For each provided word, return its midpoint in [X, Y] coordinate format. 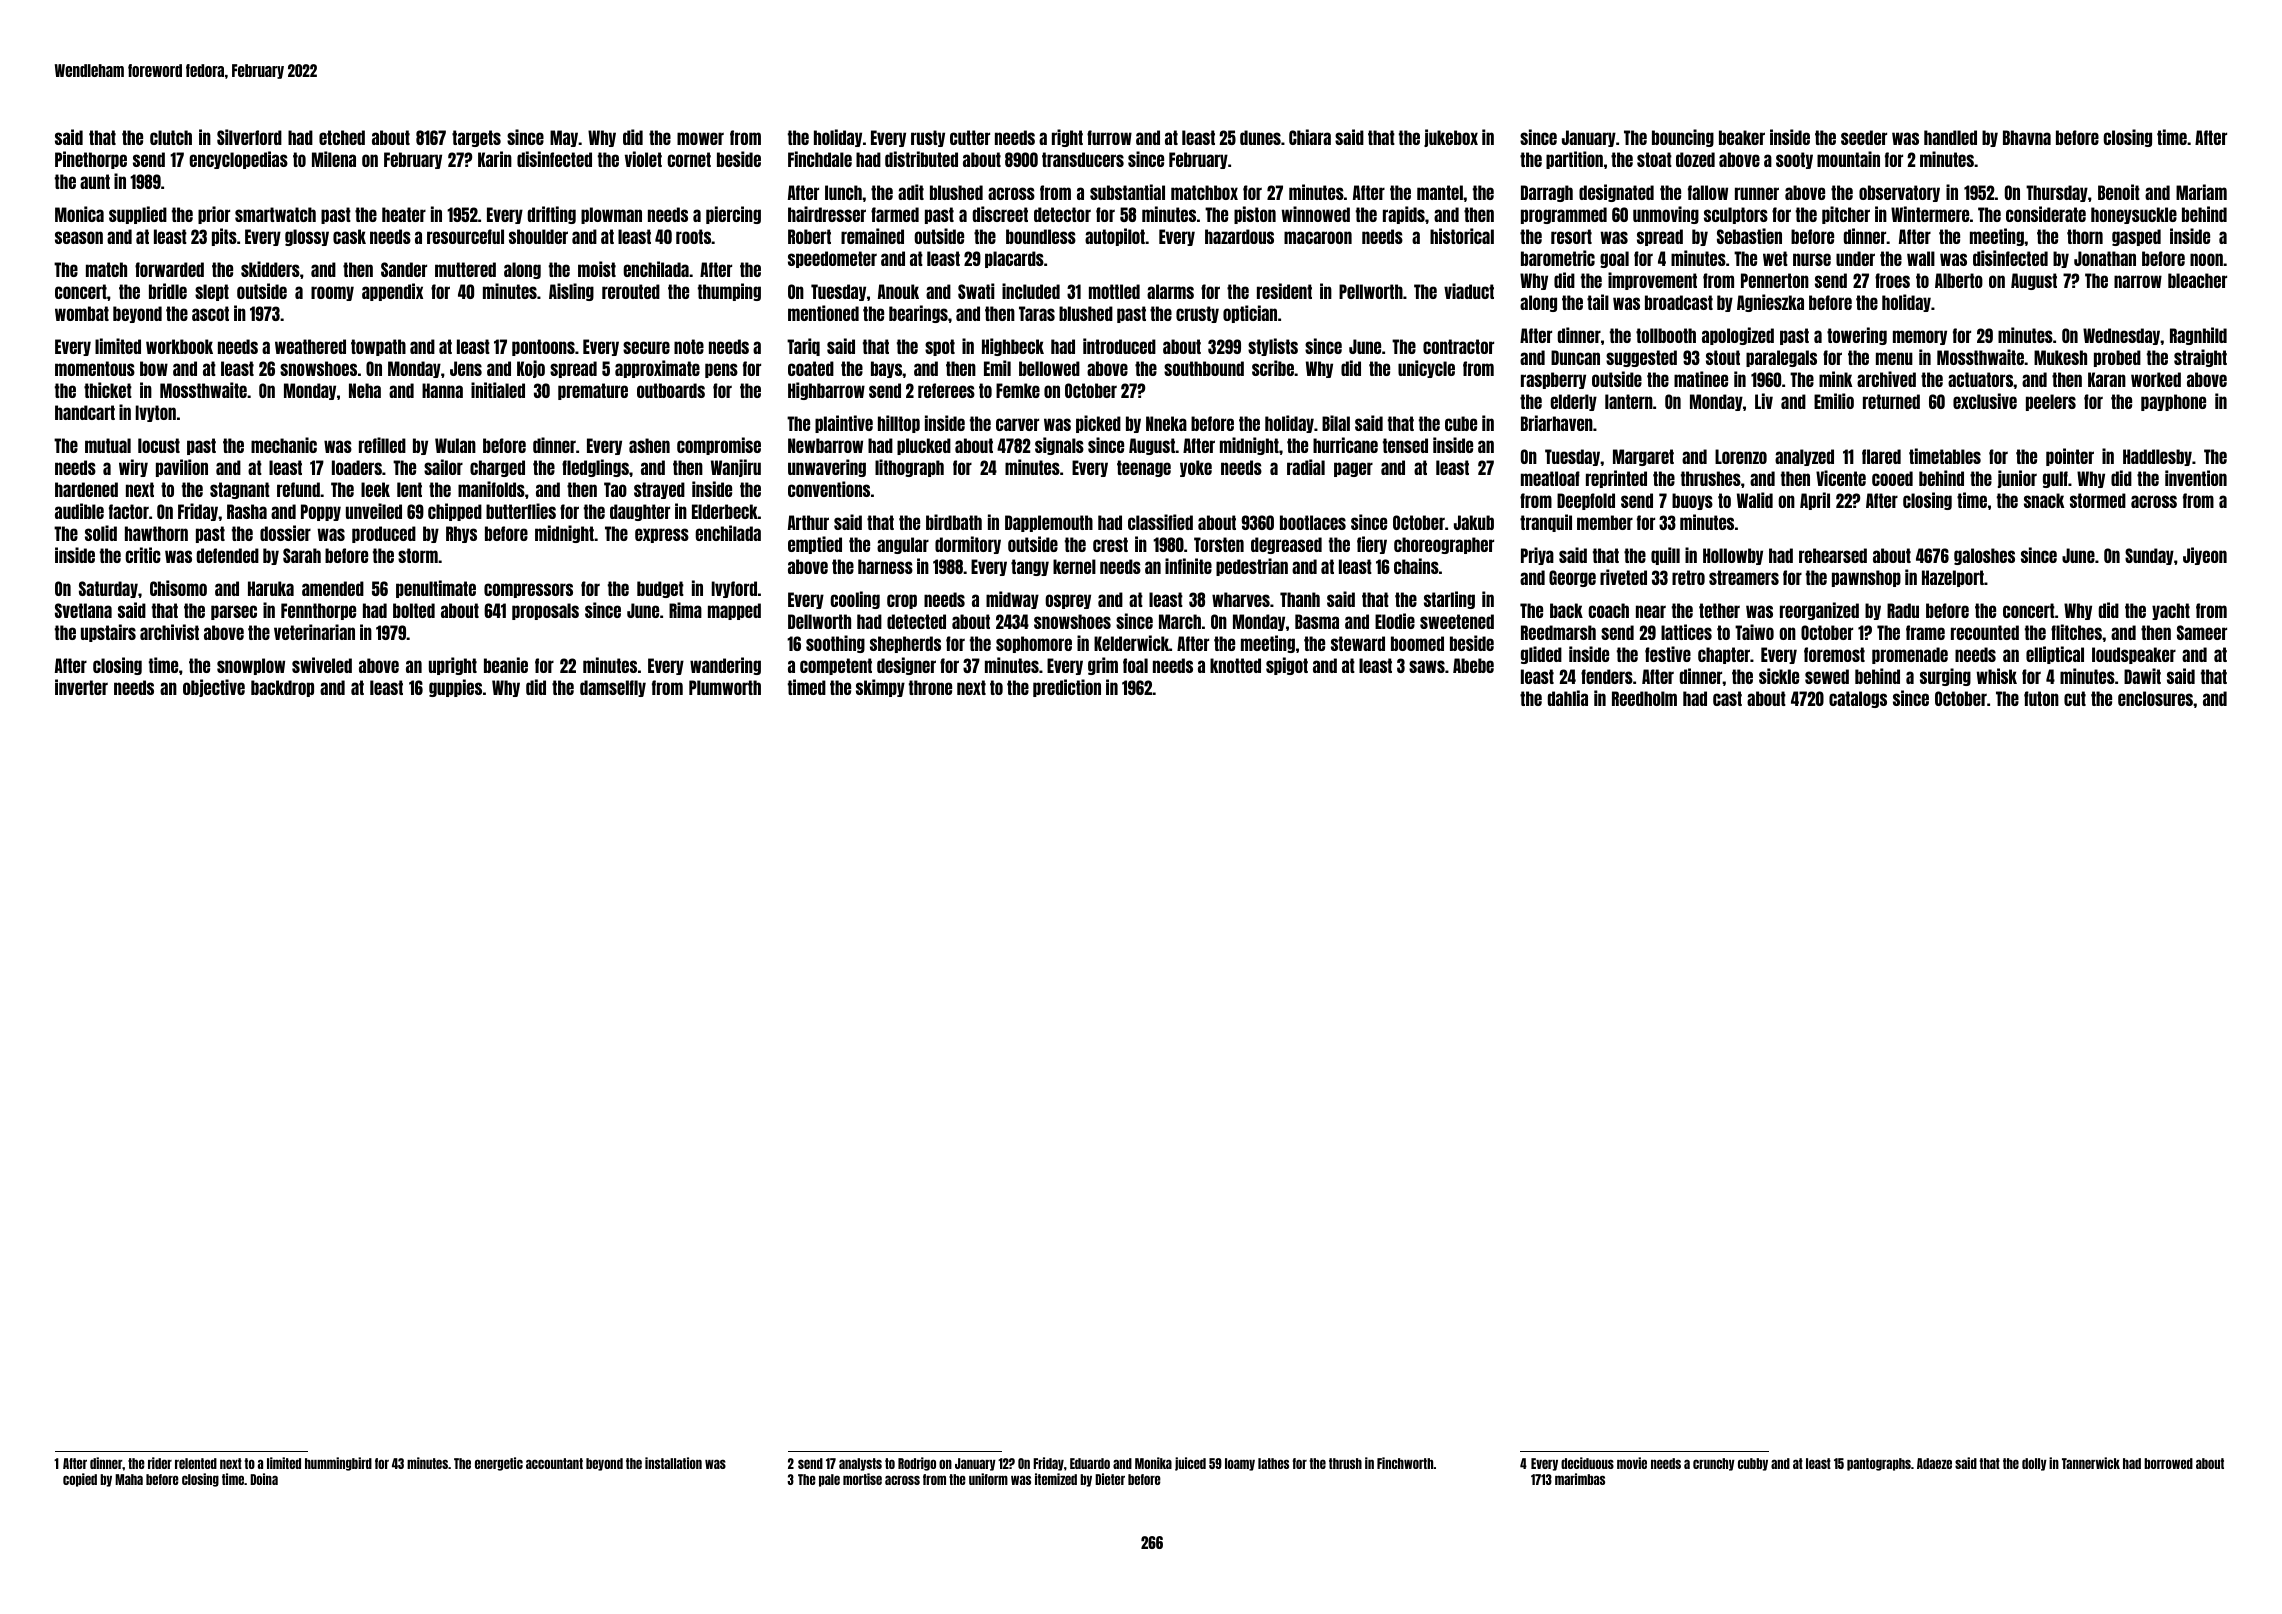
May [564, 138]
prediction [1067, 688]
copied [80, 1480]
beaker [1742, 137]
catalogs [1858, 699]
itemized [1056, 1479]
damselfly [613, 688]
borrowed [2168, 1463]
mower [700, 138]
